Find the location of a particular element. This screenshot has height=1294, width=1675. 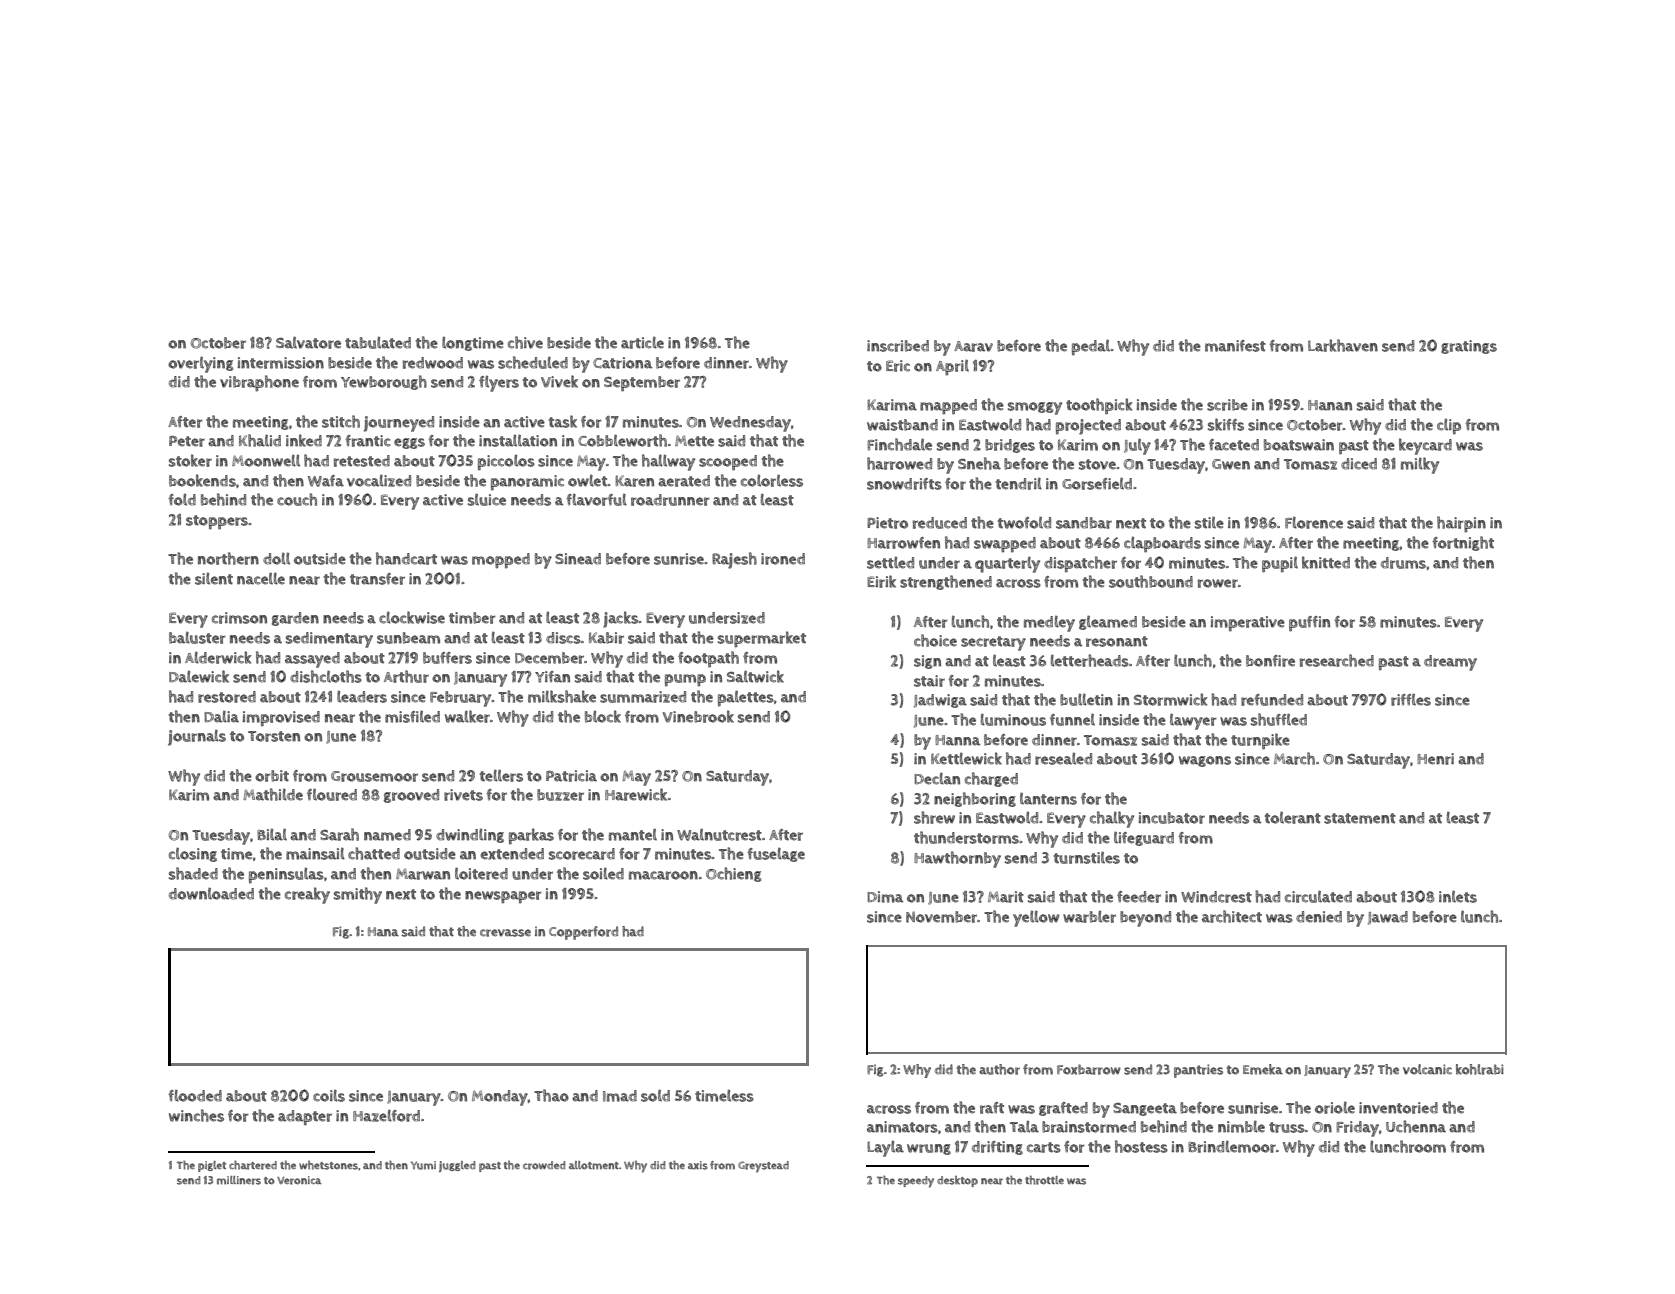

desktop is located at coordinates (957, 1181).
